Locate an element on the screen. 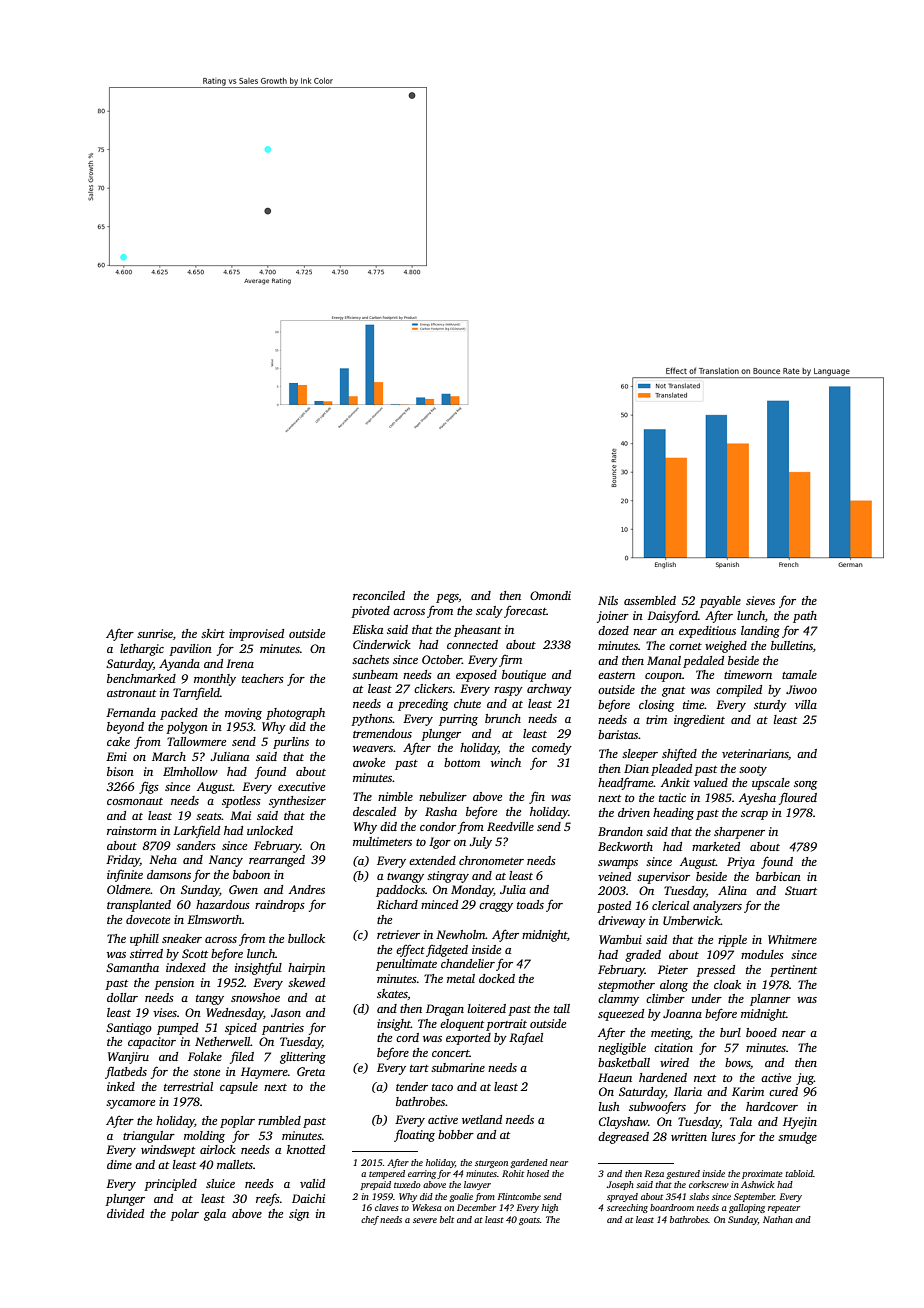  cosmonaut is located at coordinates (135, 801).
